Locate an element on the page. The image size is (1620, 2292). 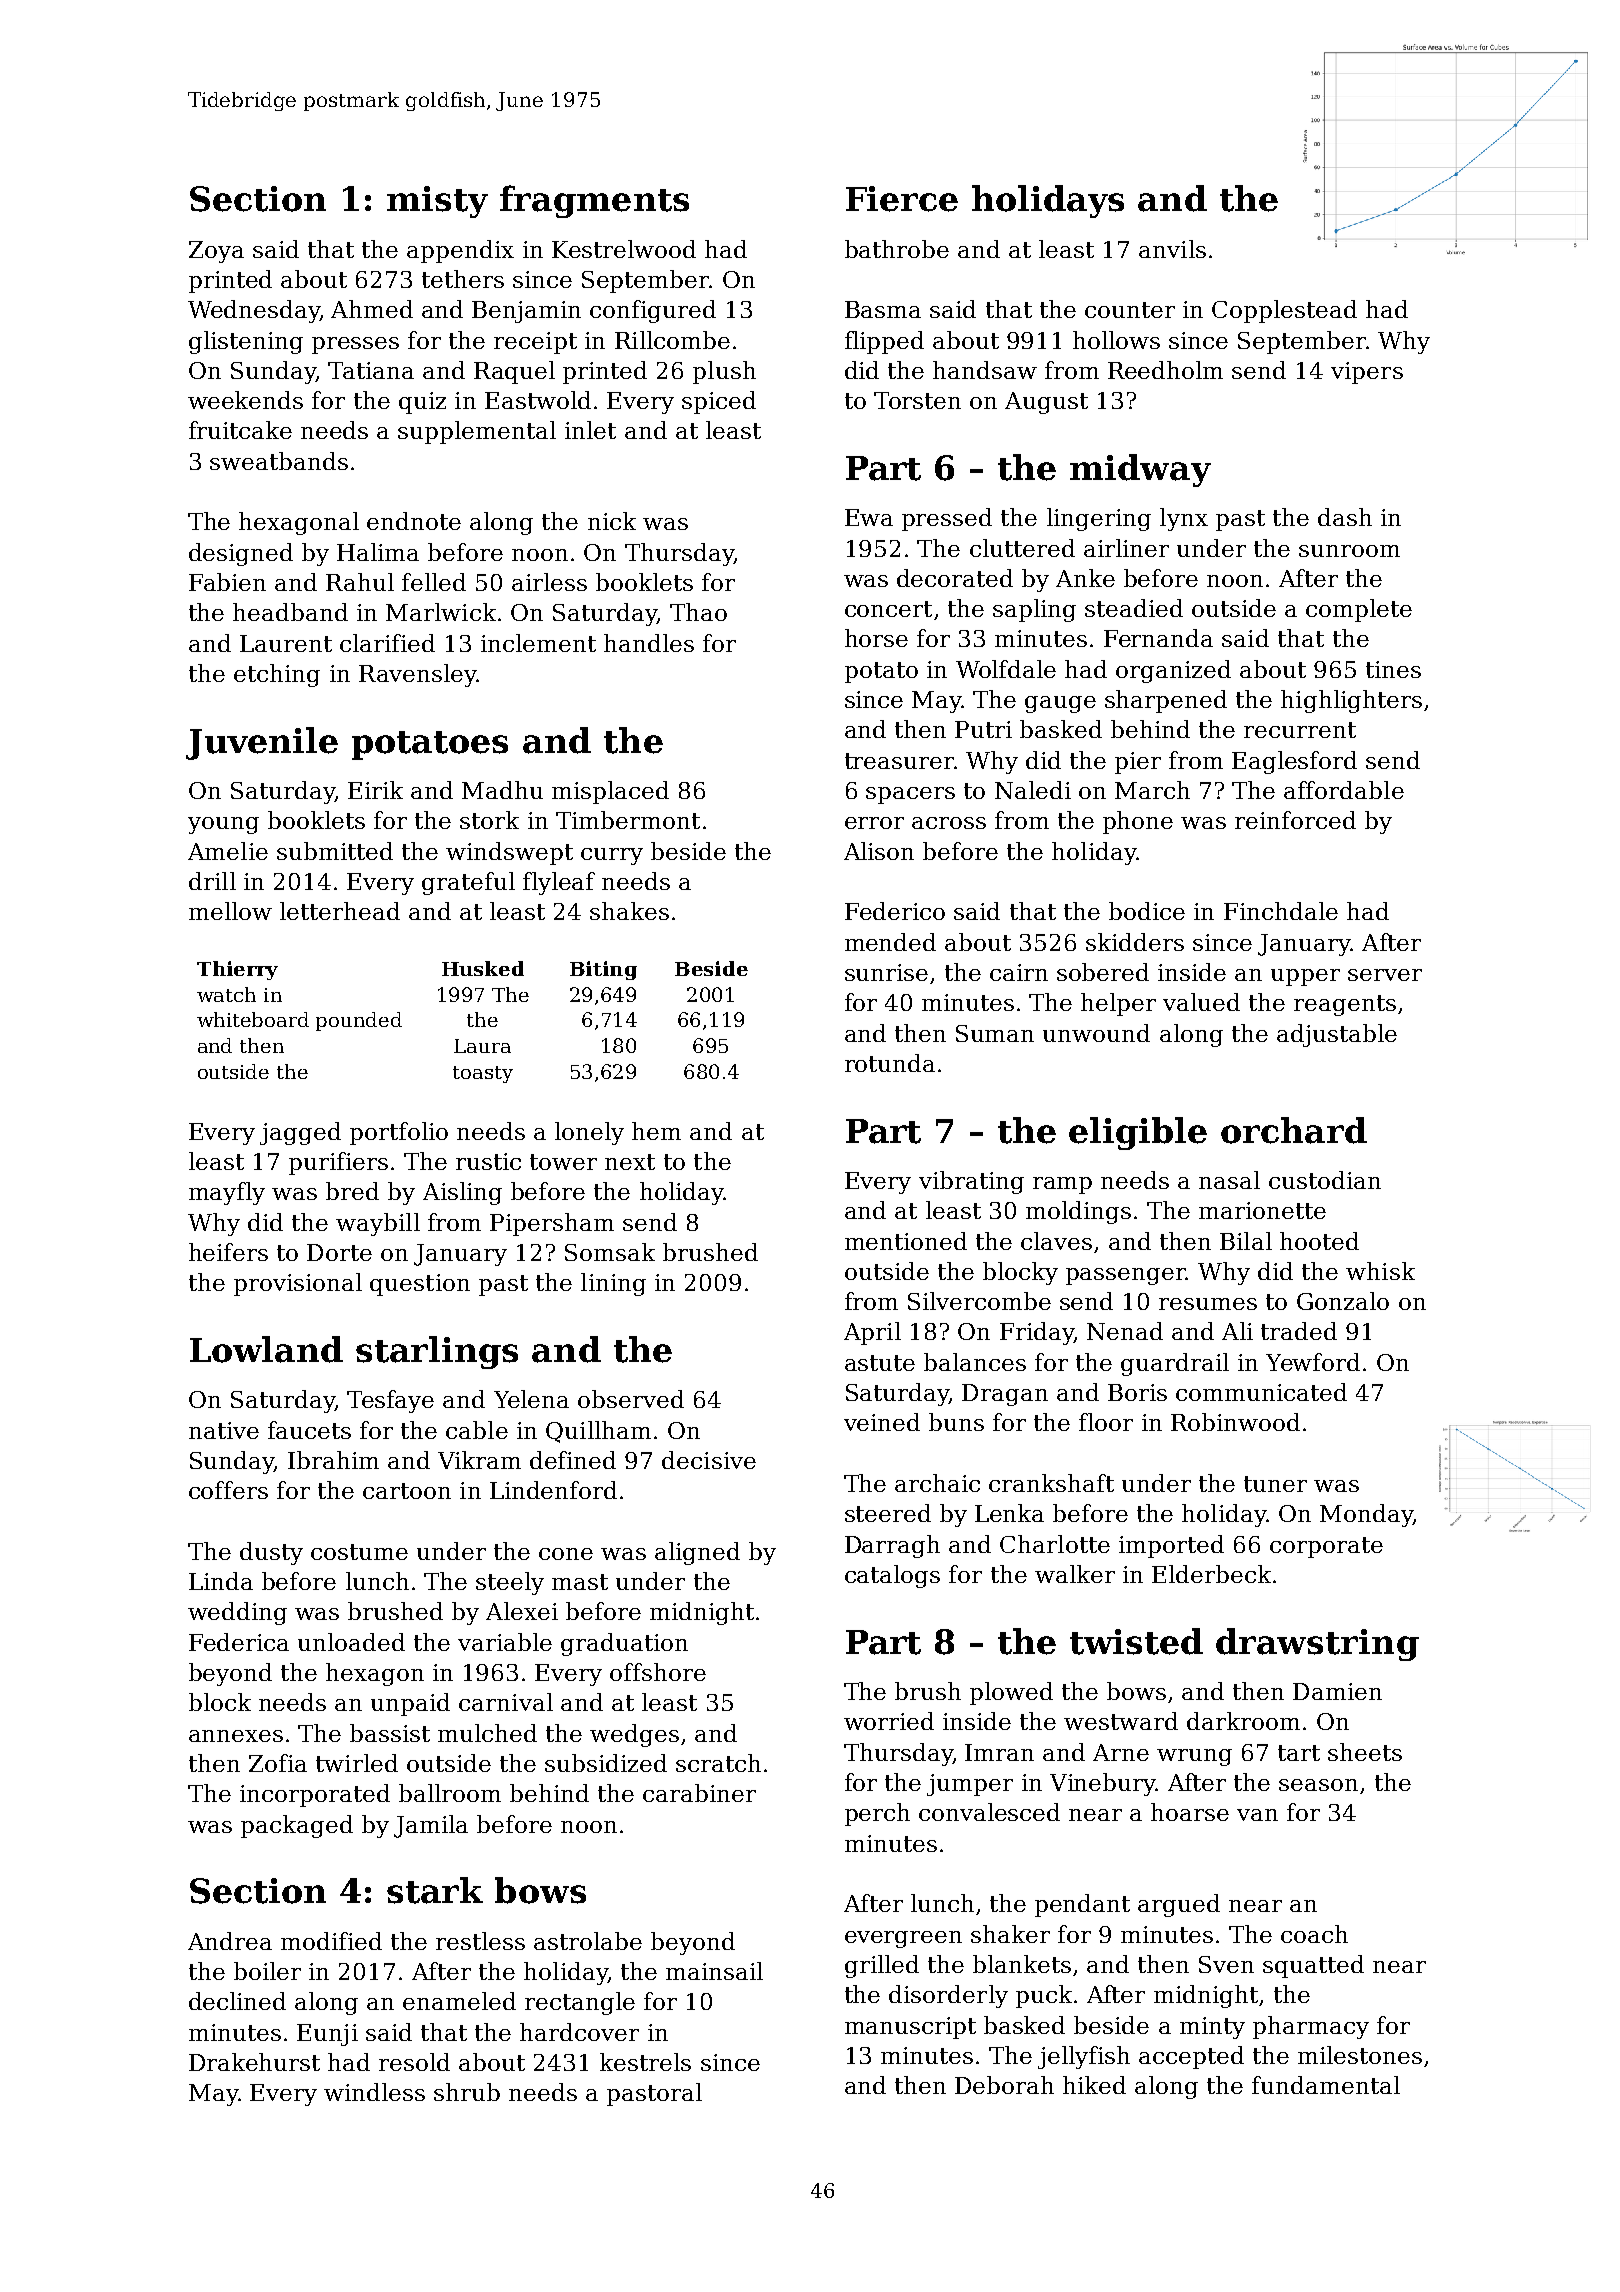
packaged is located at coordinates (297, 1826).
